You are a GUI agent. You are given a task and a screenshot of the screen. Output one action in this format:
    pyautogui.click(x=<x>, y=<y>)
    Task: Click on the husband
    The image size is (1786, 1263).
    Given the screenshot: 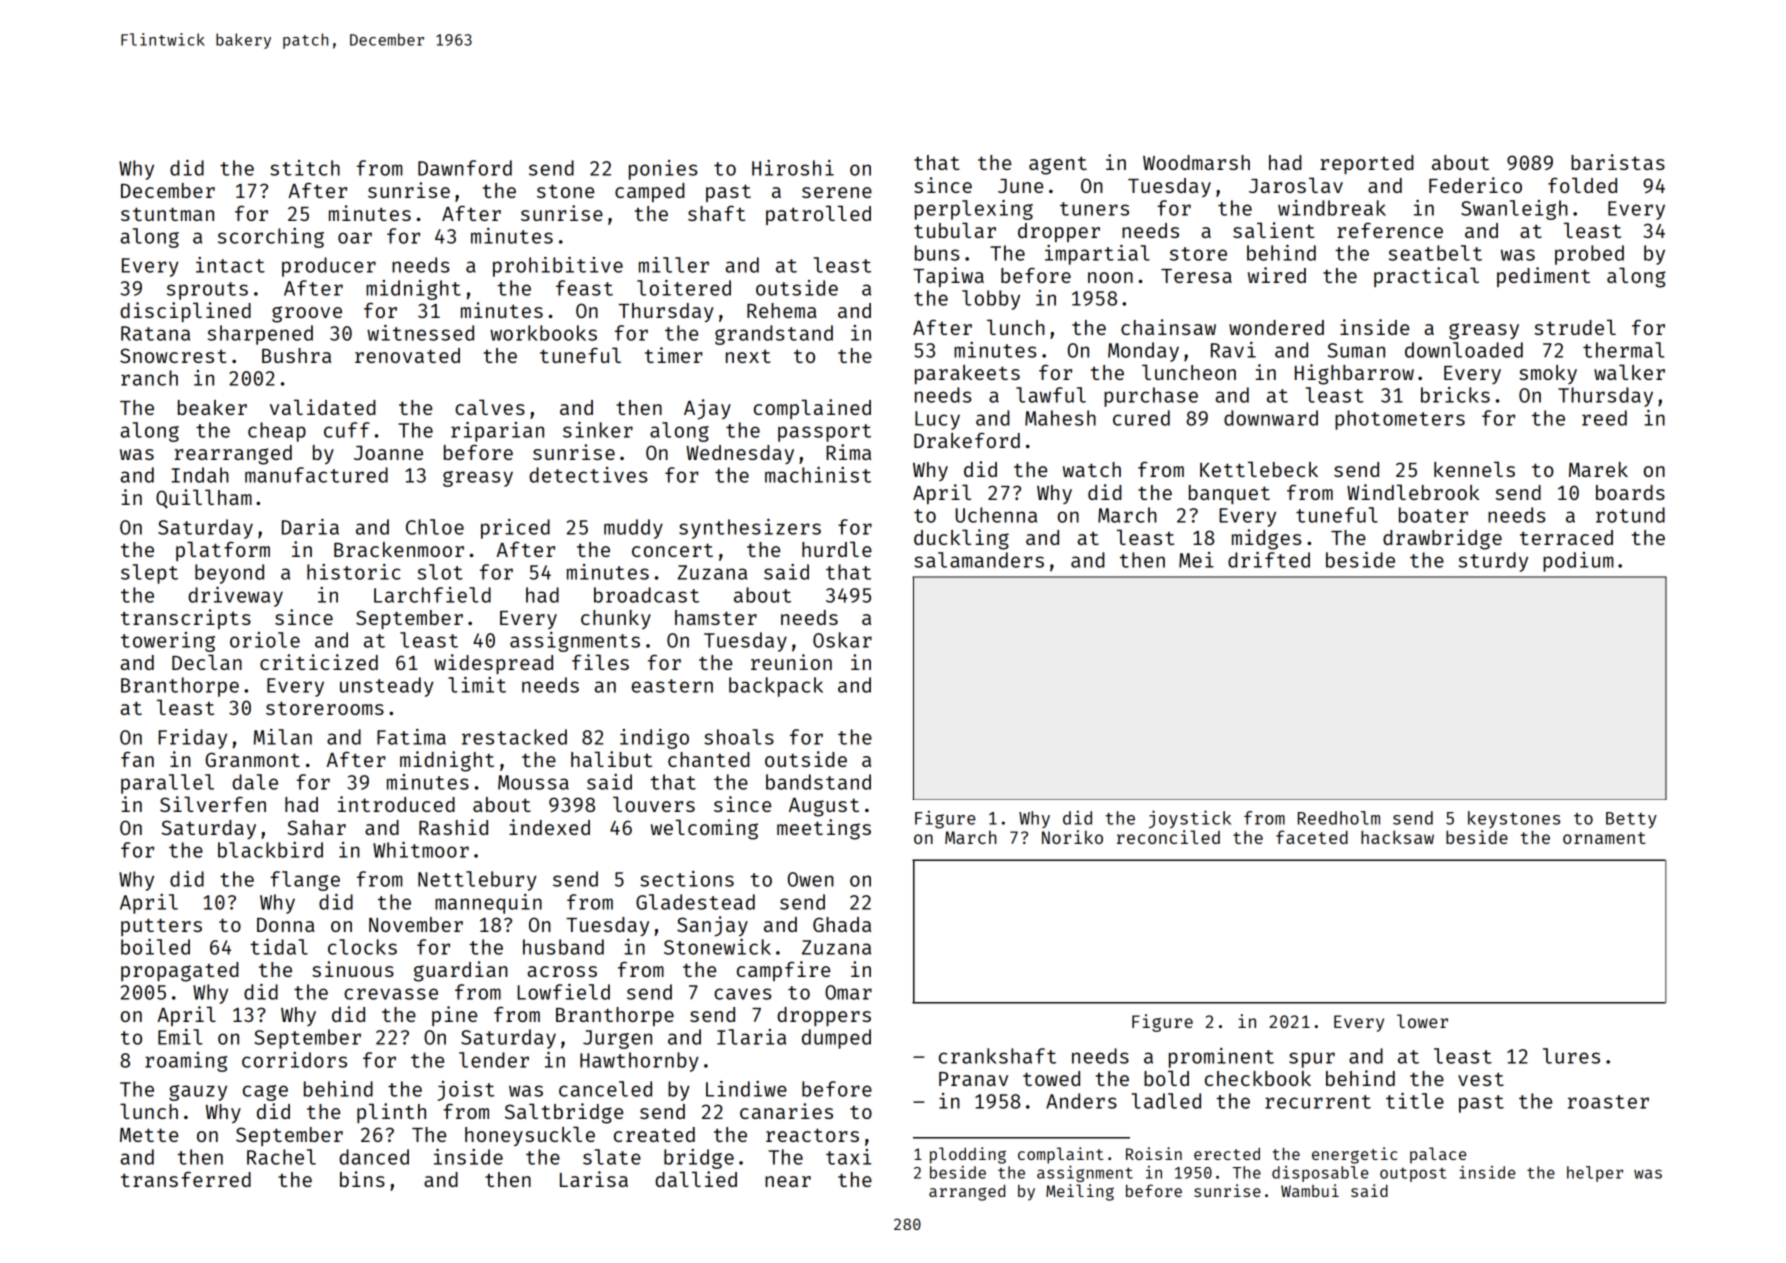 What is the action you would take?
    pyautogui.click(x=563, y=947)
